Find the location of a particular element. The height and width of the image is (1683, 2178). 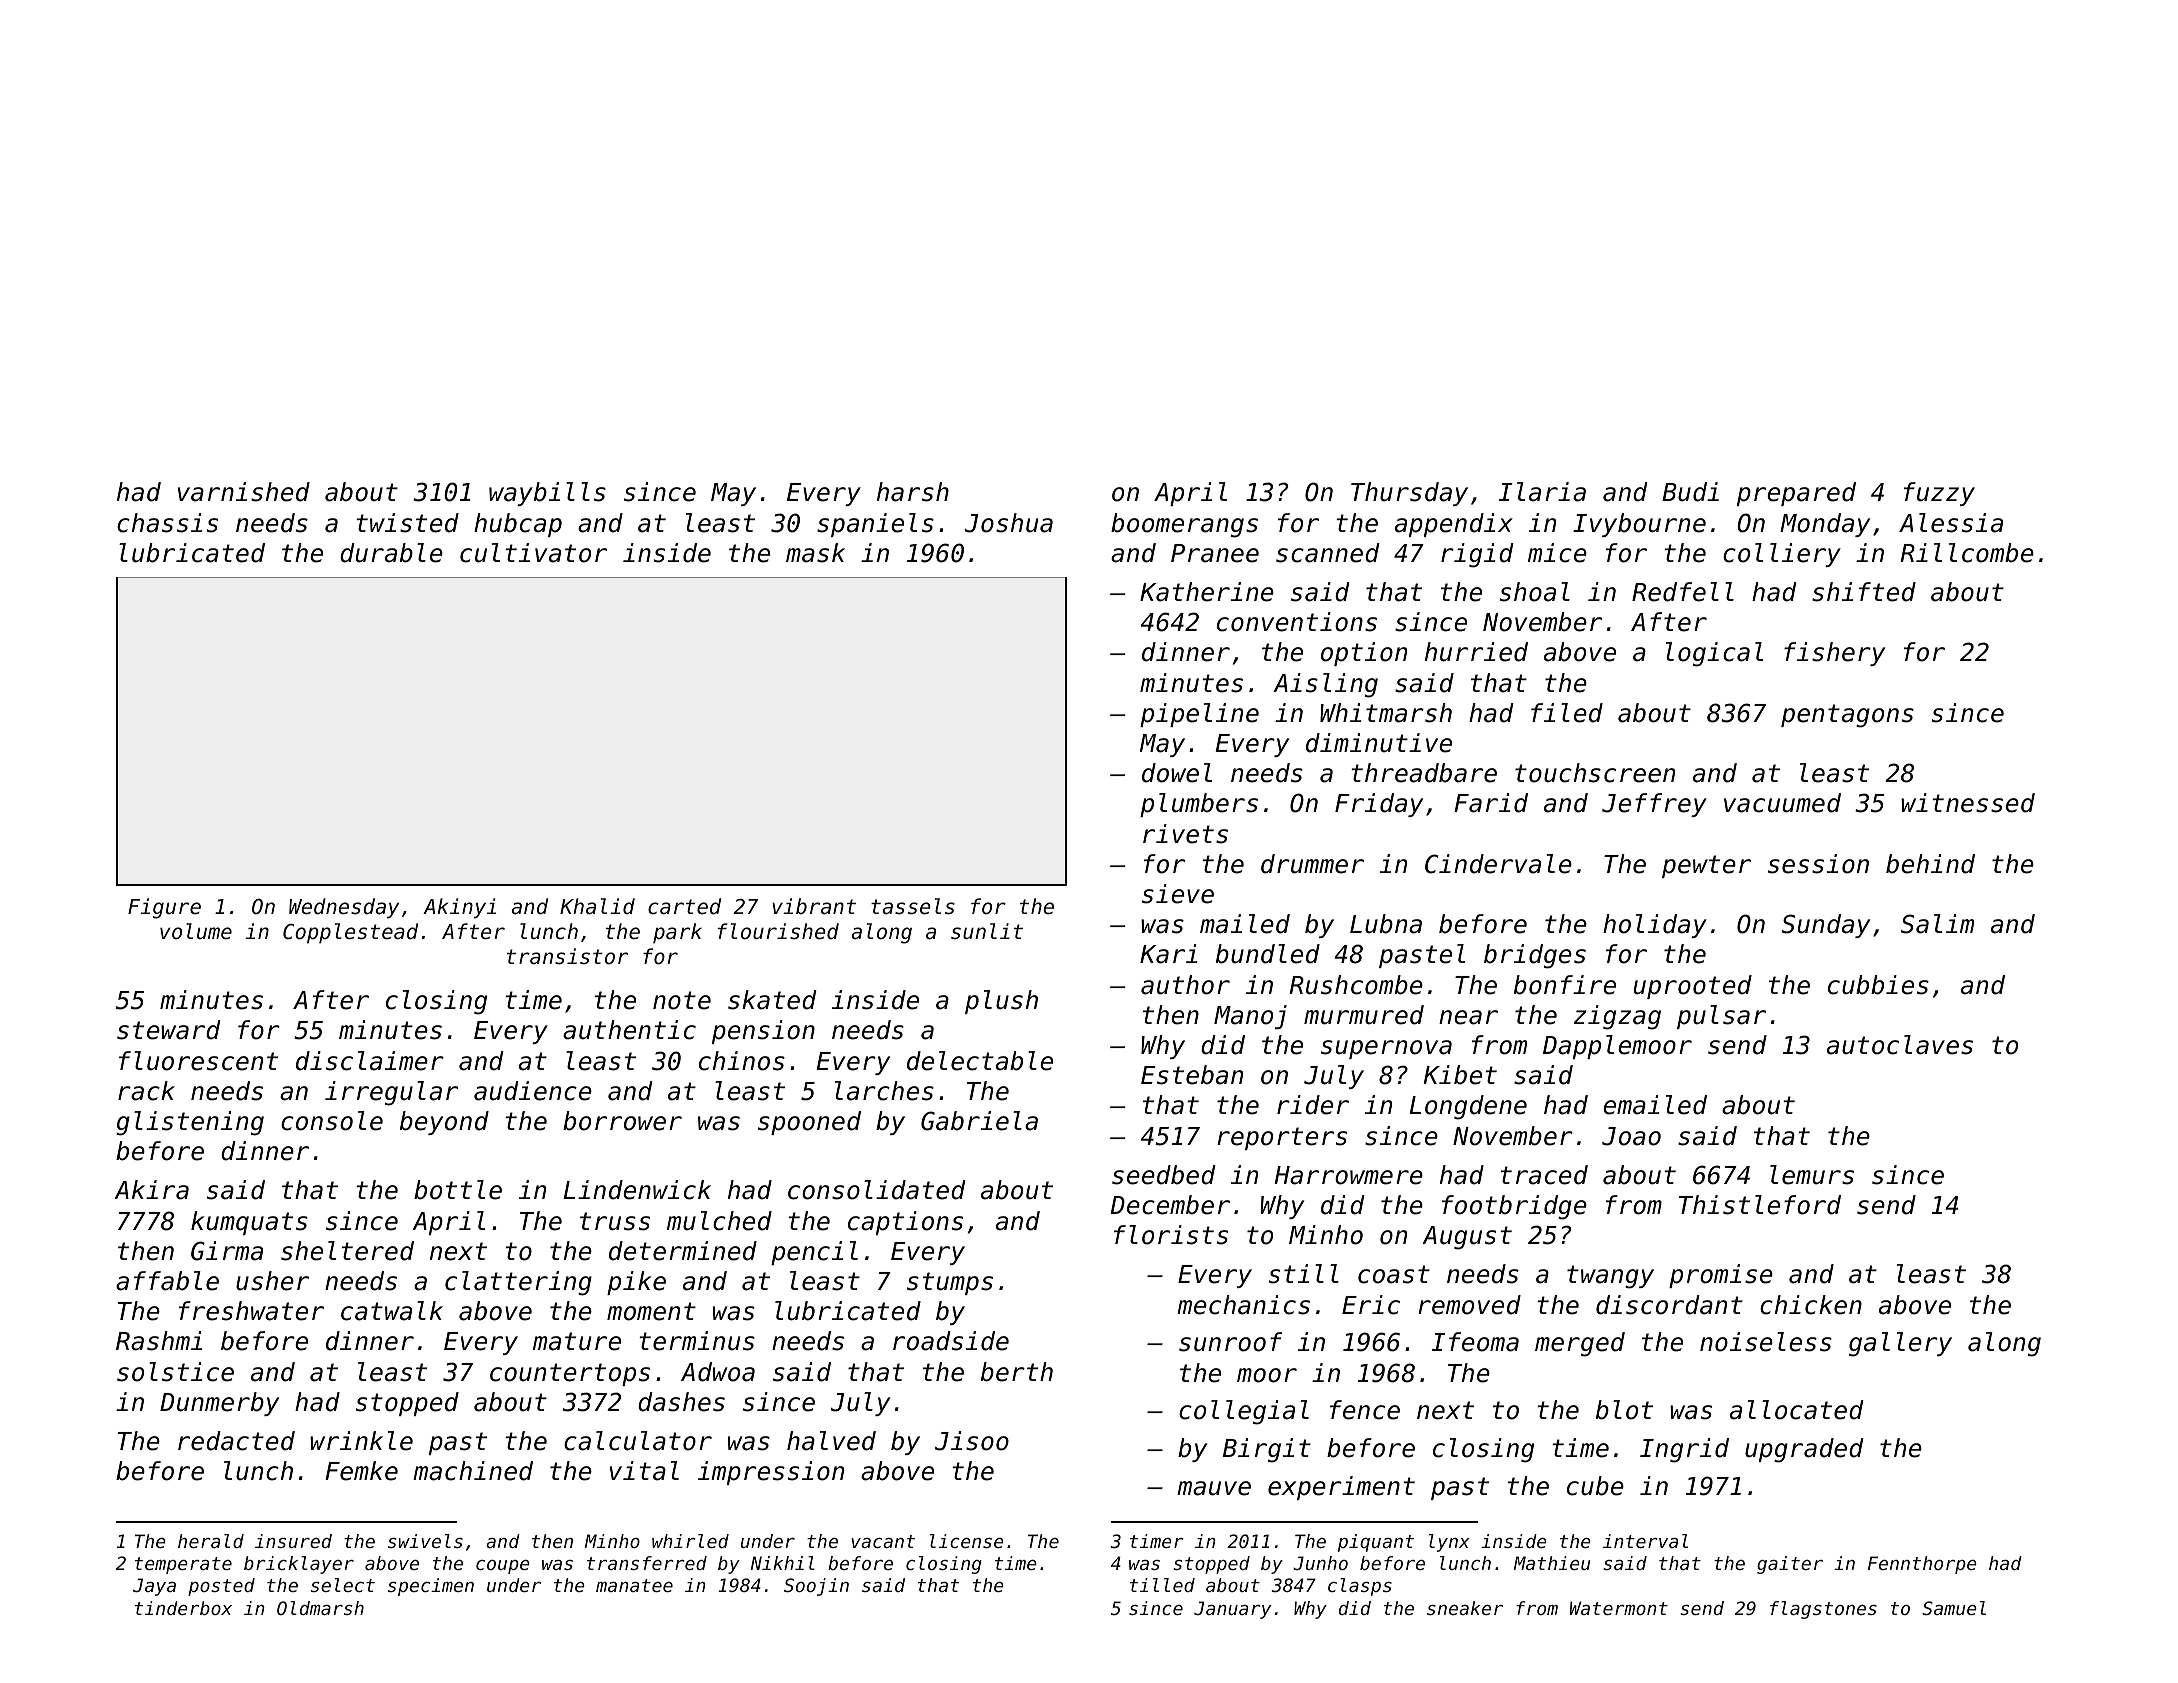

hurried is located at coordinates (1476, 652).
